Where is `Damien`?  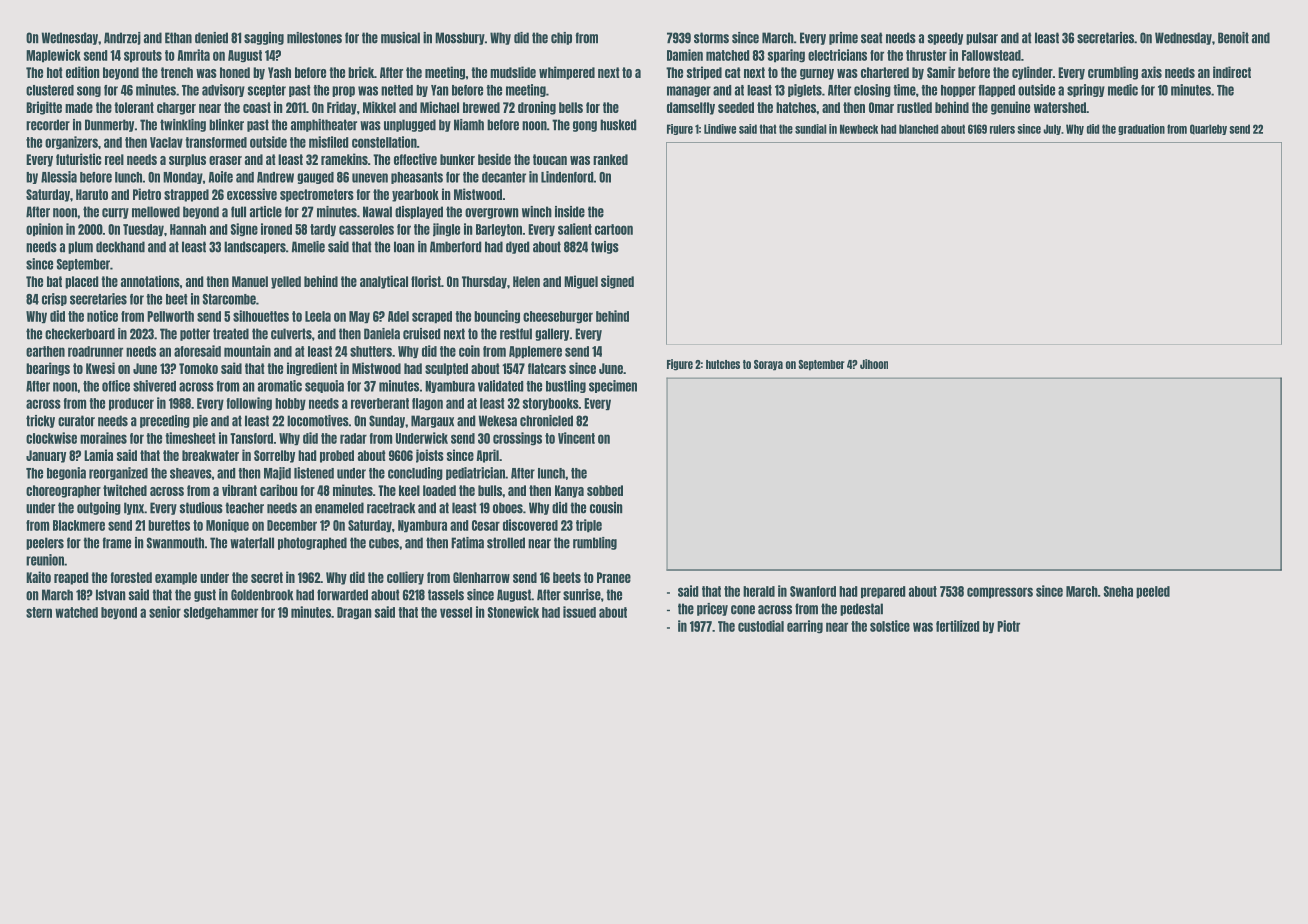
Damien is located at coordinates (685, 55).
